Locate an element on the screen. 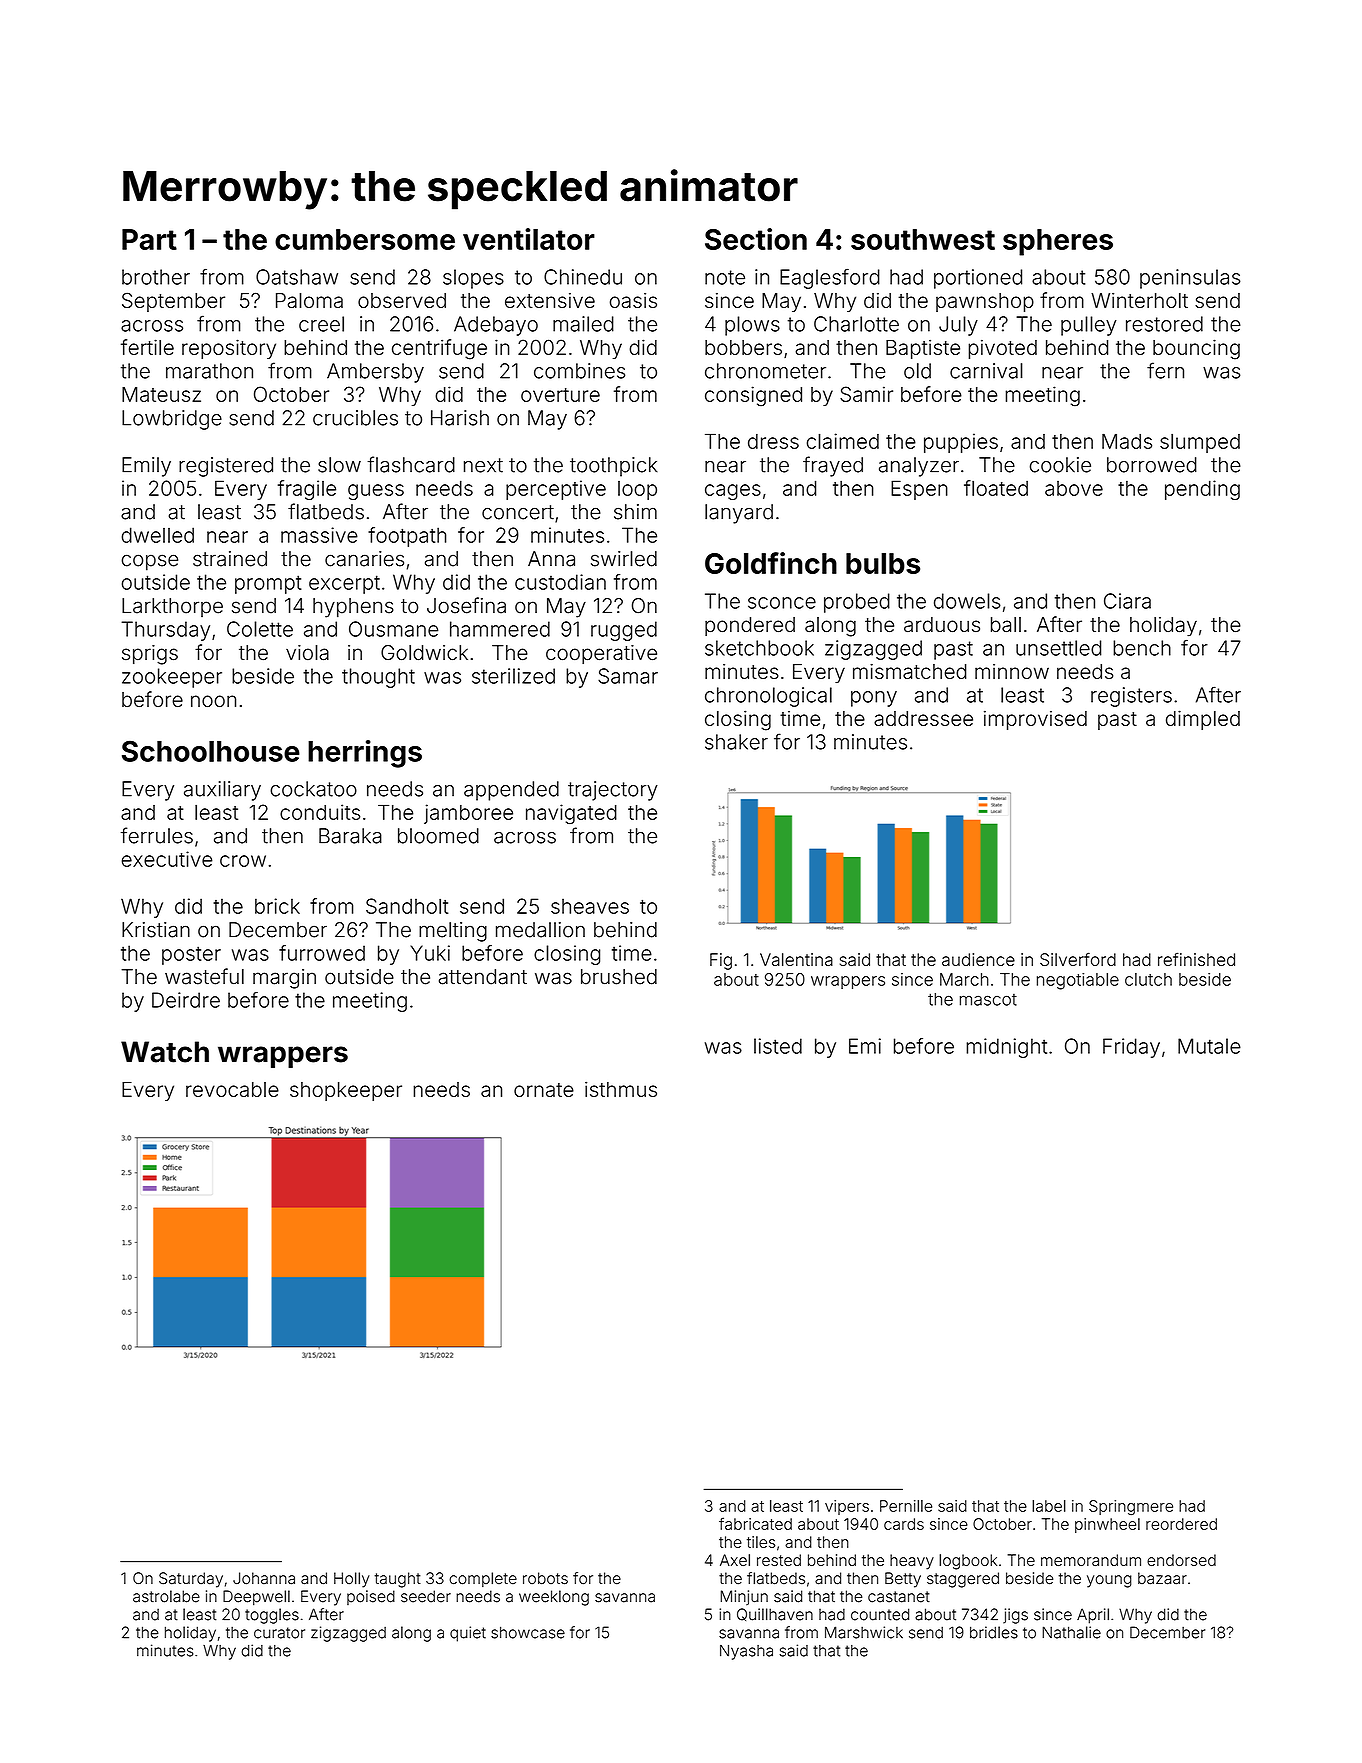  Ciara is located at coordinates (1127, 601).
